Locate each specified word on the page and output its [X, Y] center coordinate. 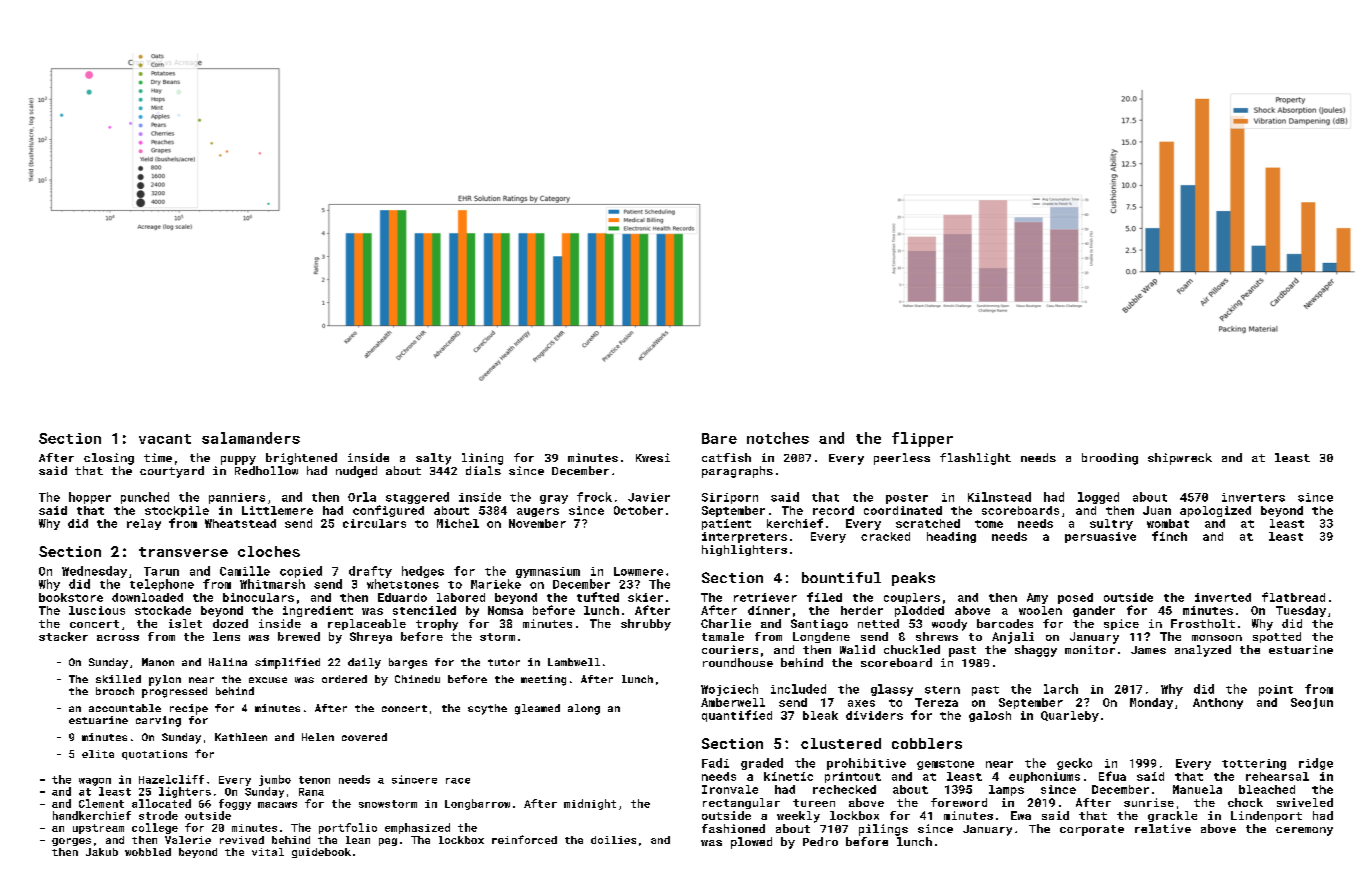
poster [907, 499]
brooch [115, 691]
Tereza [936, 702]
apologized [1215, 511]
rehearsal [1277, 776]
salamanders [251, 438]
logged [1098, 498]
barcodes [1005, 623]
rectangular [741, 803]
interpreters [744, 537]
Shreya [371, 638]
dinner [769, 610]
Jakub [102, 852]
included [798, 689]
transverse [183, 552]
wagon [95, 782]
